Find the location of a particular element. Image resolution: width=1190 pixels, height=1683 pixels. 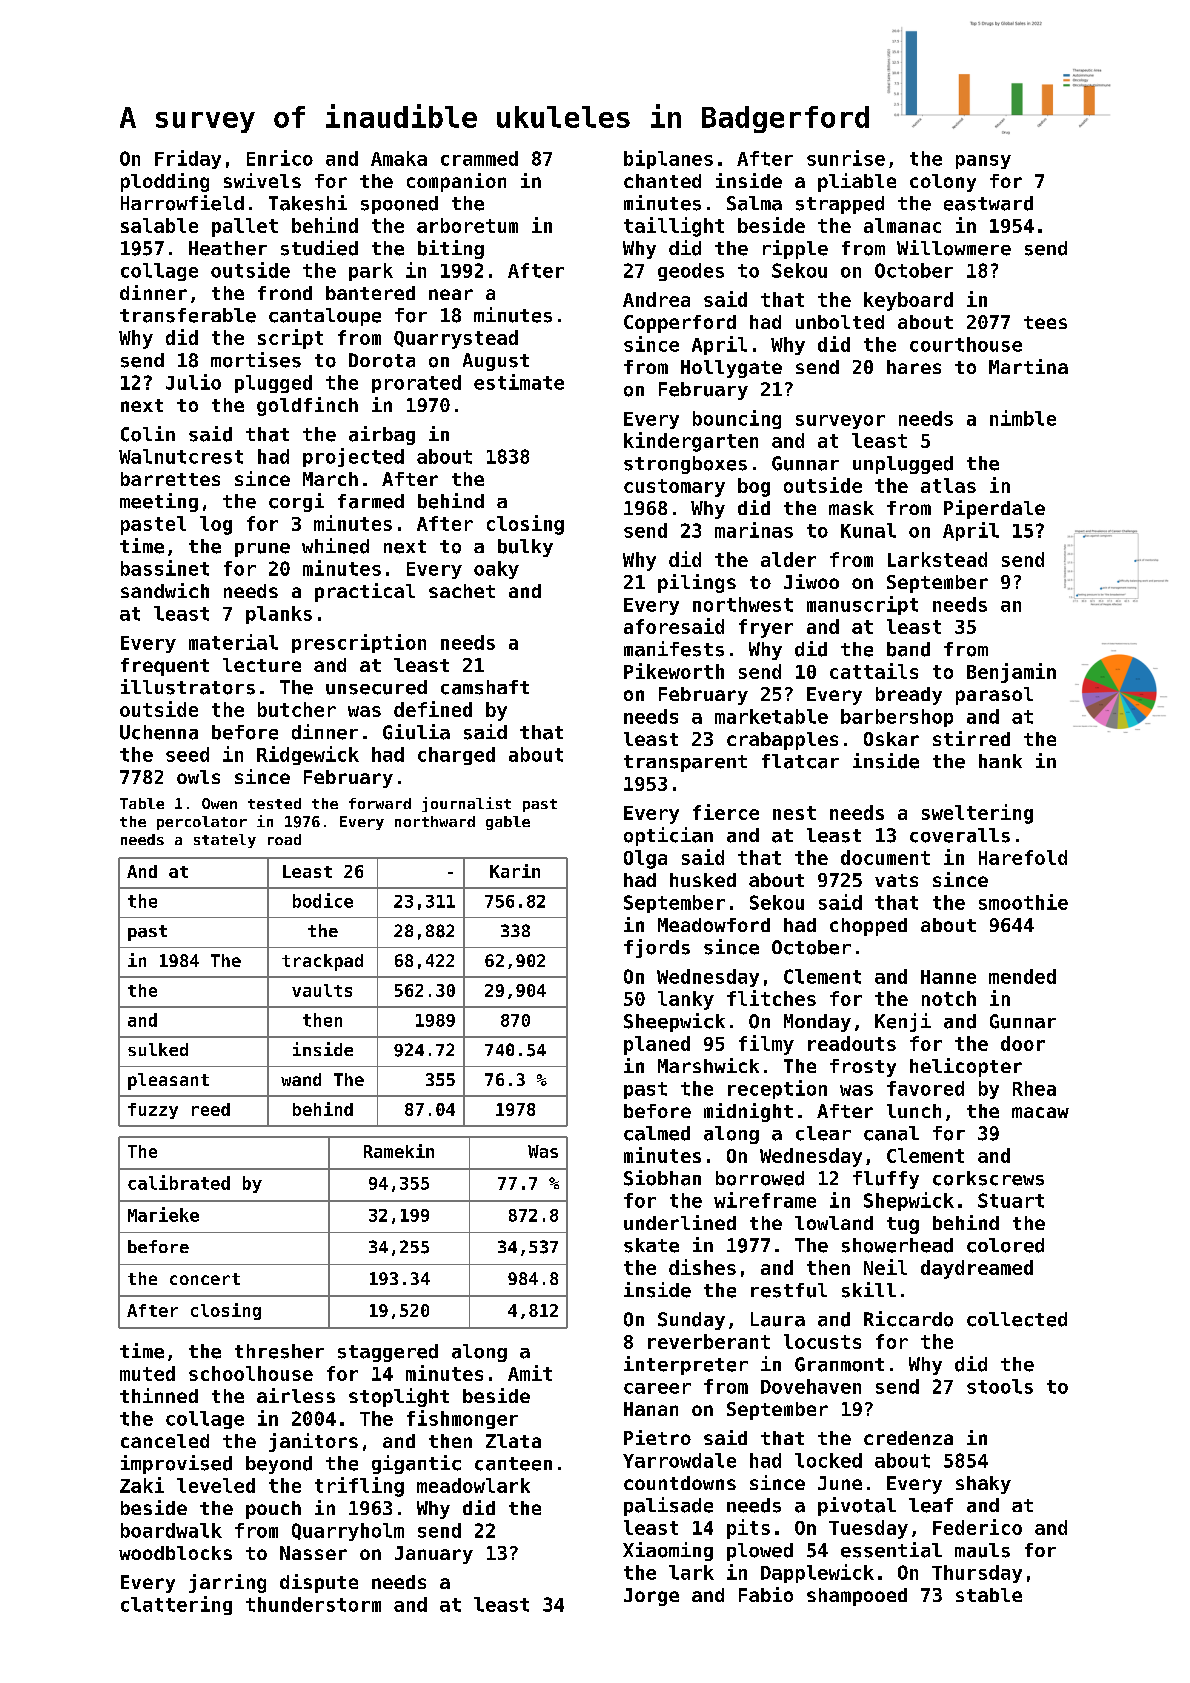

biplanes is located at coordinates (668, 159).
